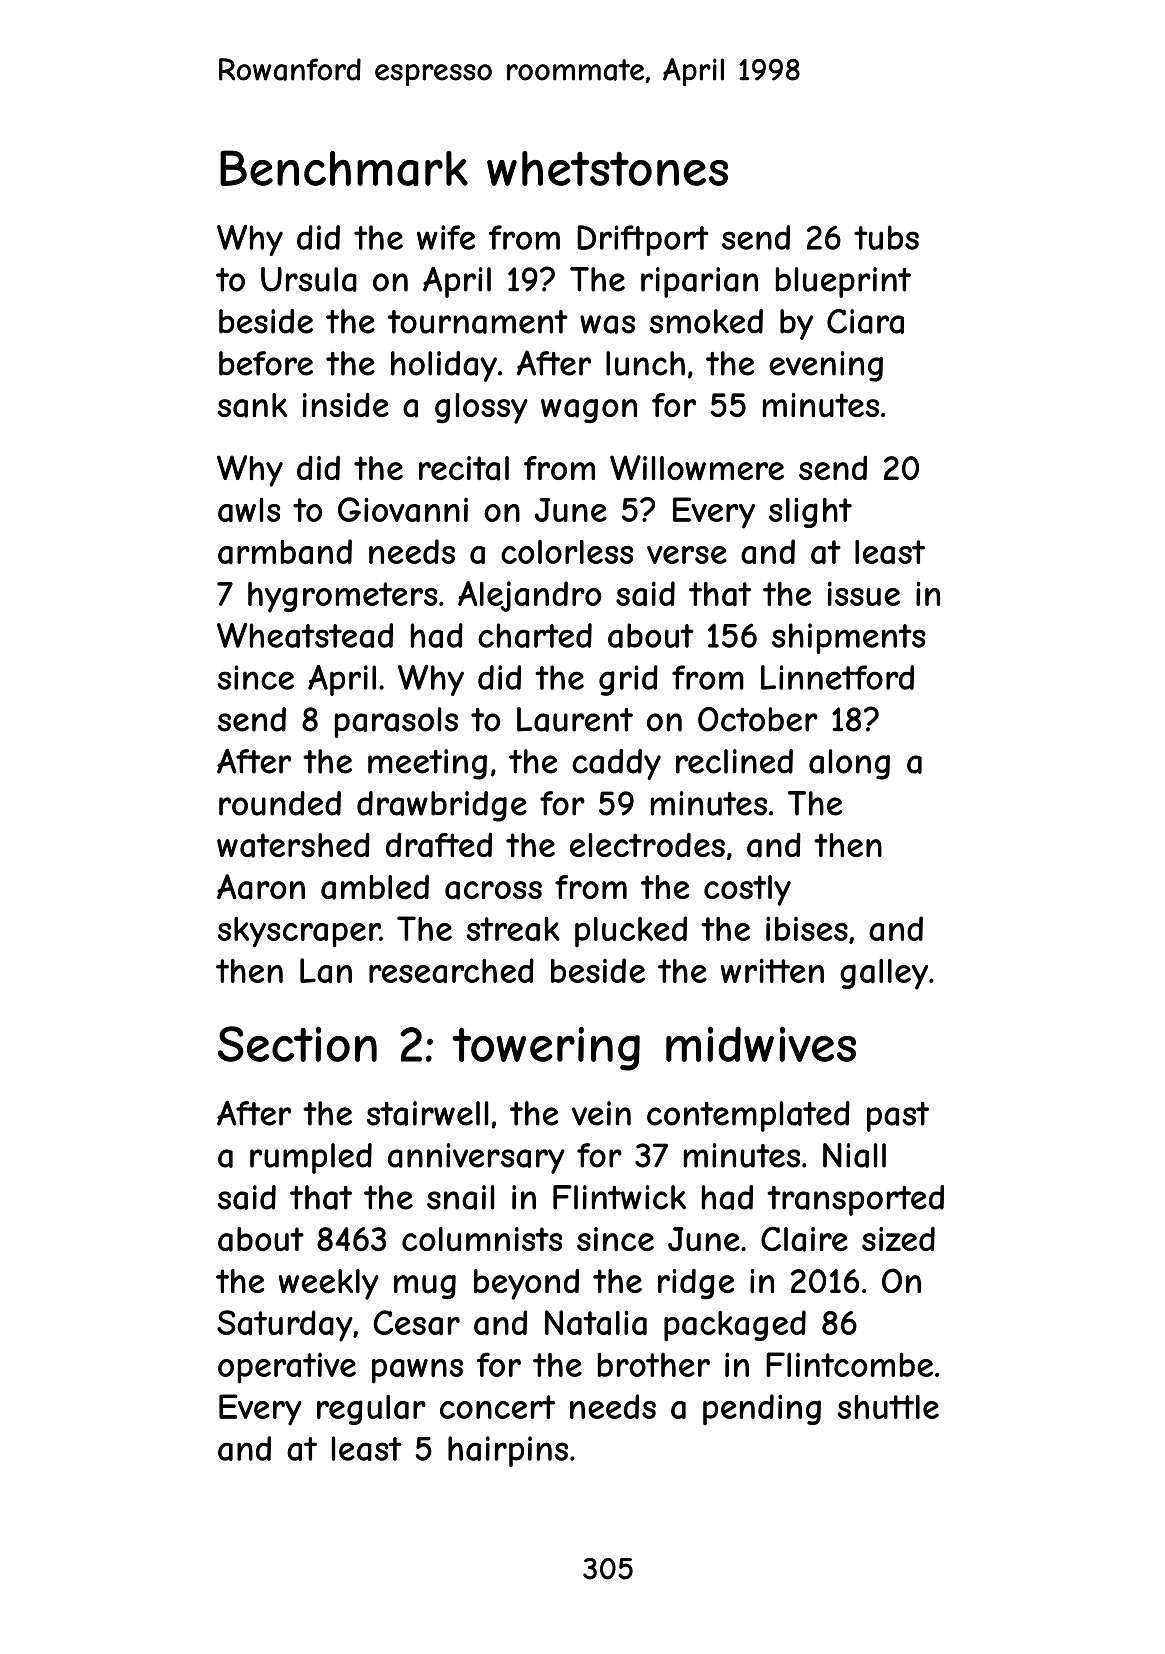 The height and width of the document is (1654, 1165). Describe the element at coordinates (508, 1451) in the document. I see `hairpins` at that location.
